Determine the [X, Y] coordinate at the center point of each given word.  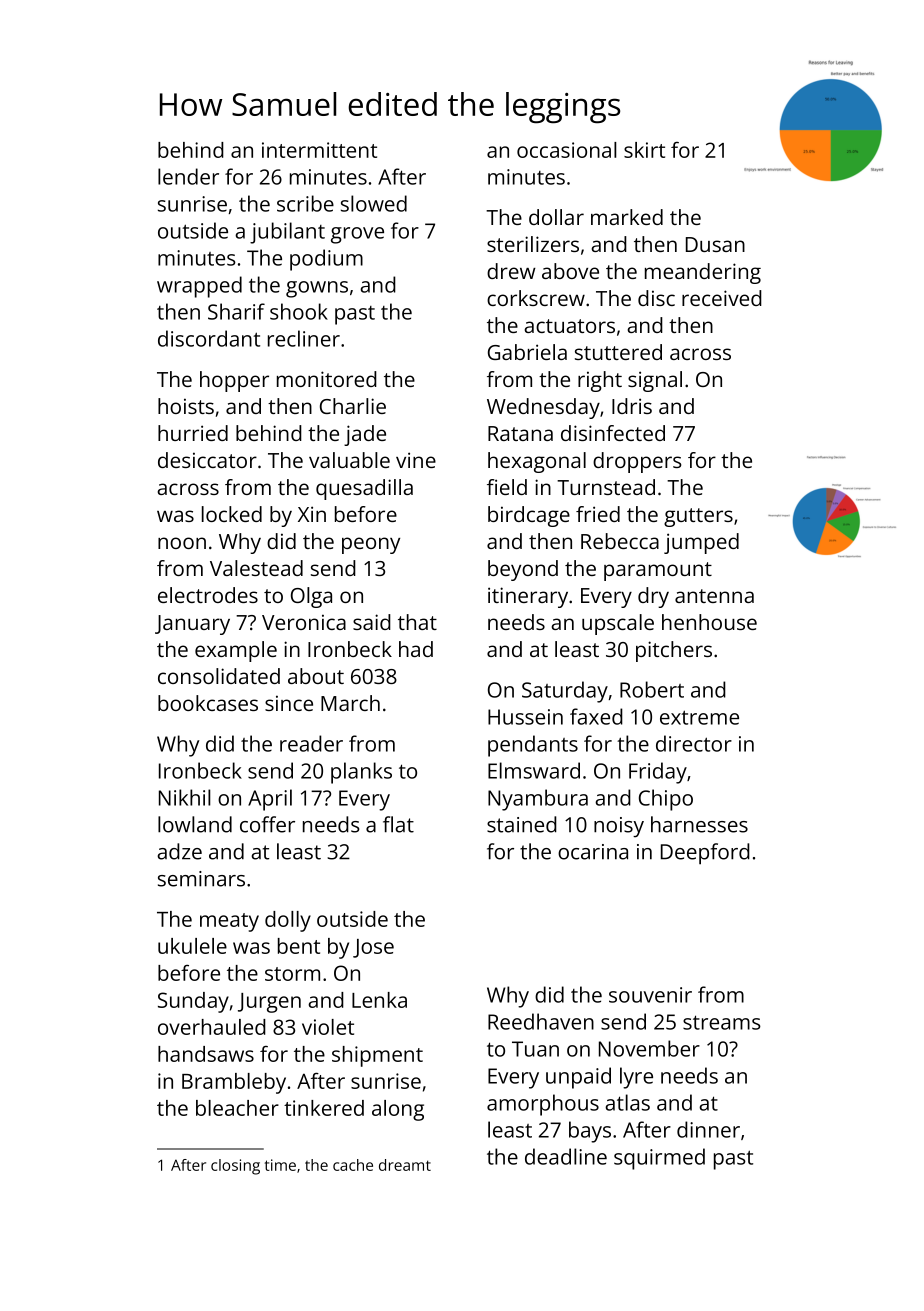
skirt [644, 150]
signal [655, 381]
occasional [566, 150]
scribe [305, 203]
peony [371, 545]
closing [235, 1167]
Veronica [304, 622]
